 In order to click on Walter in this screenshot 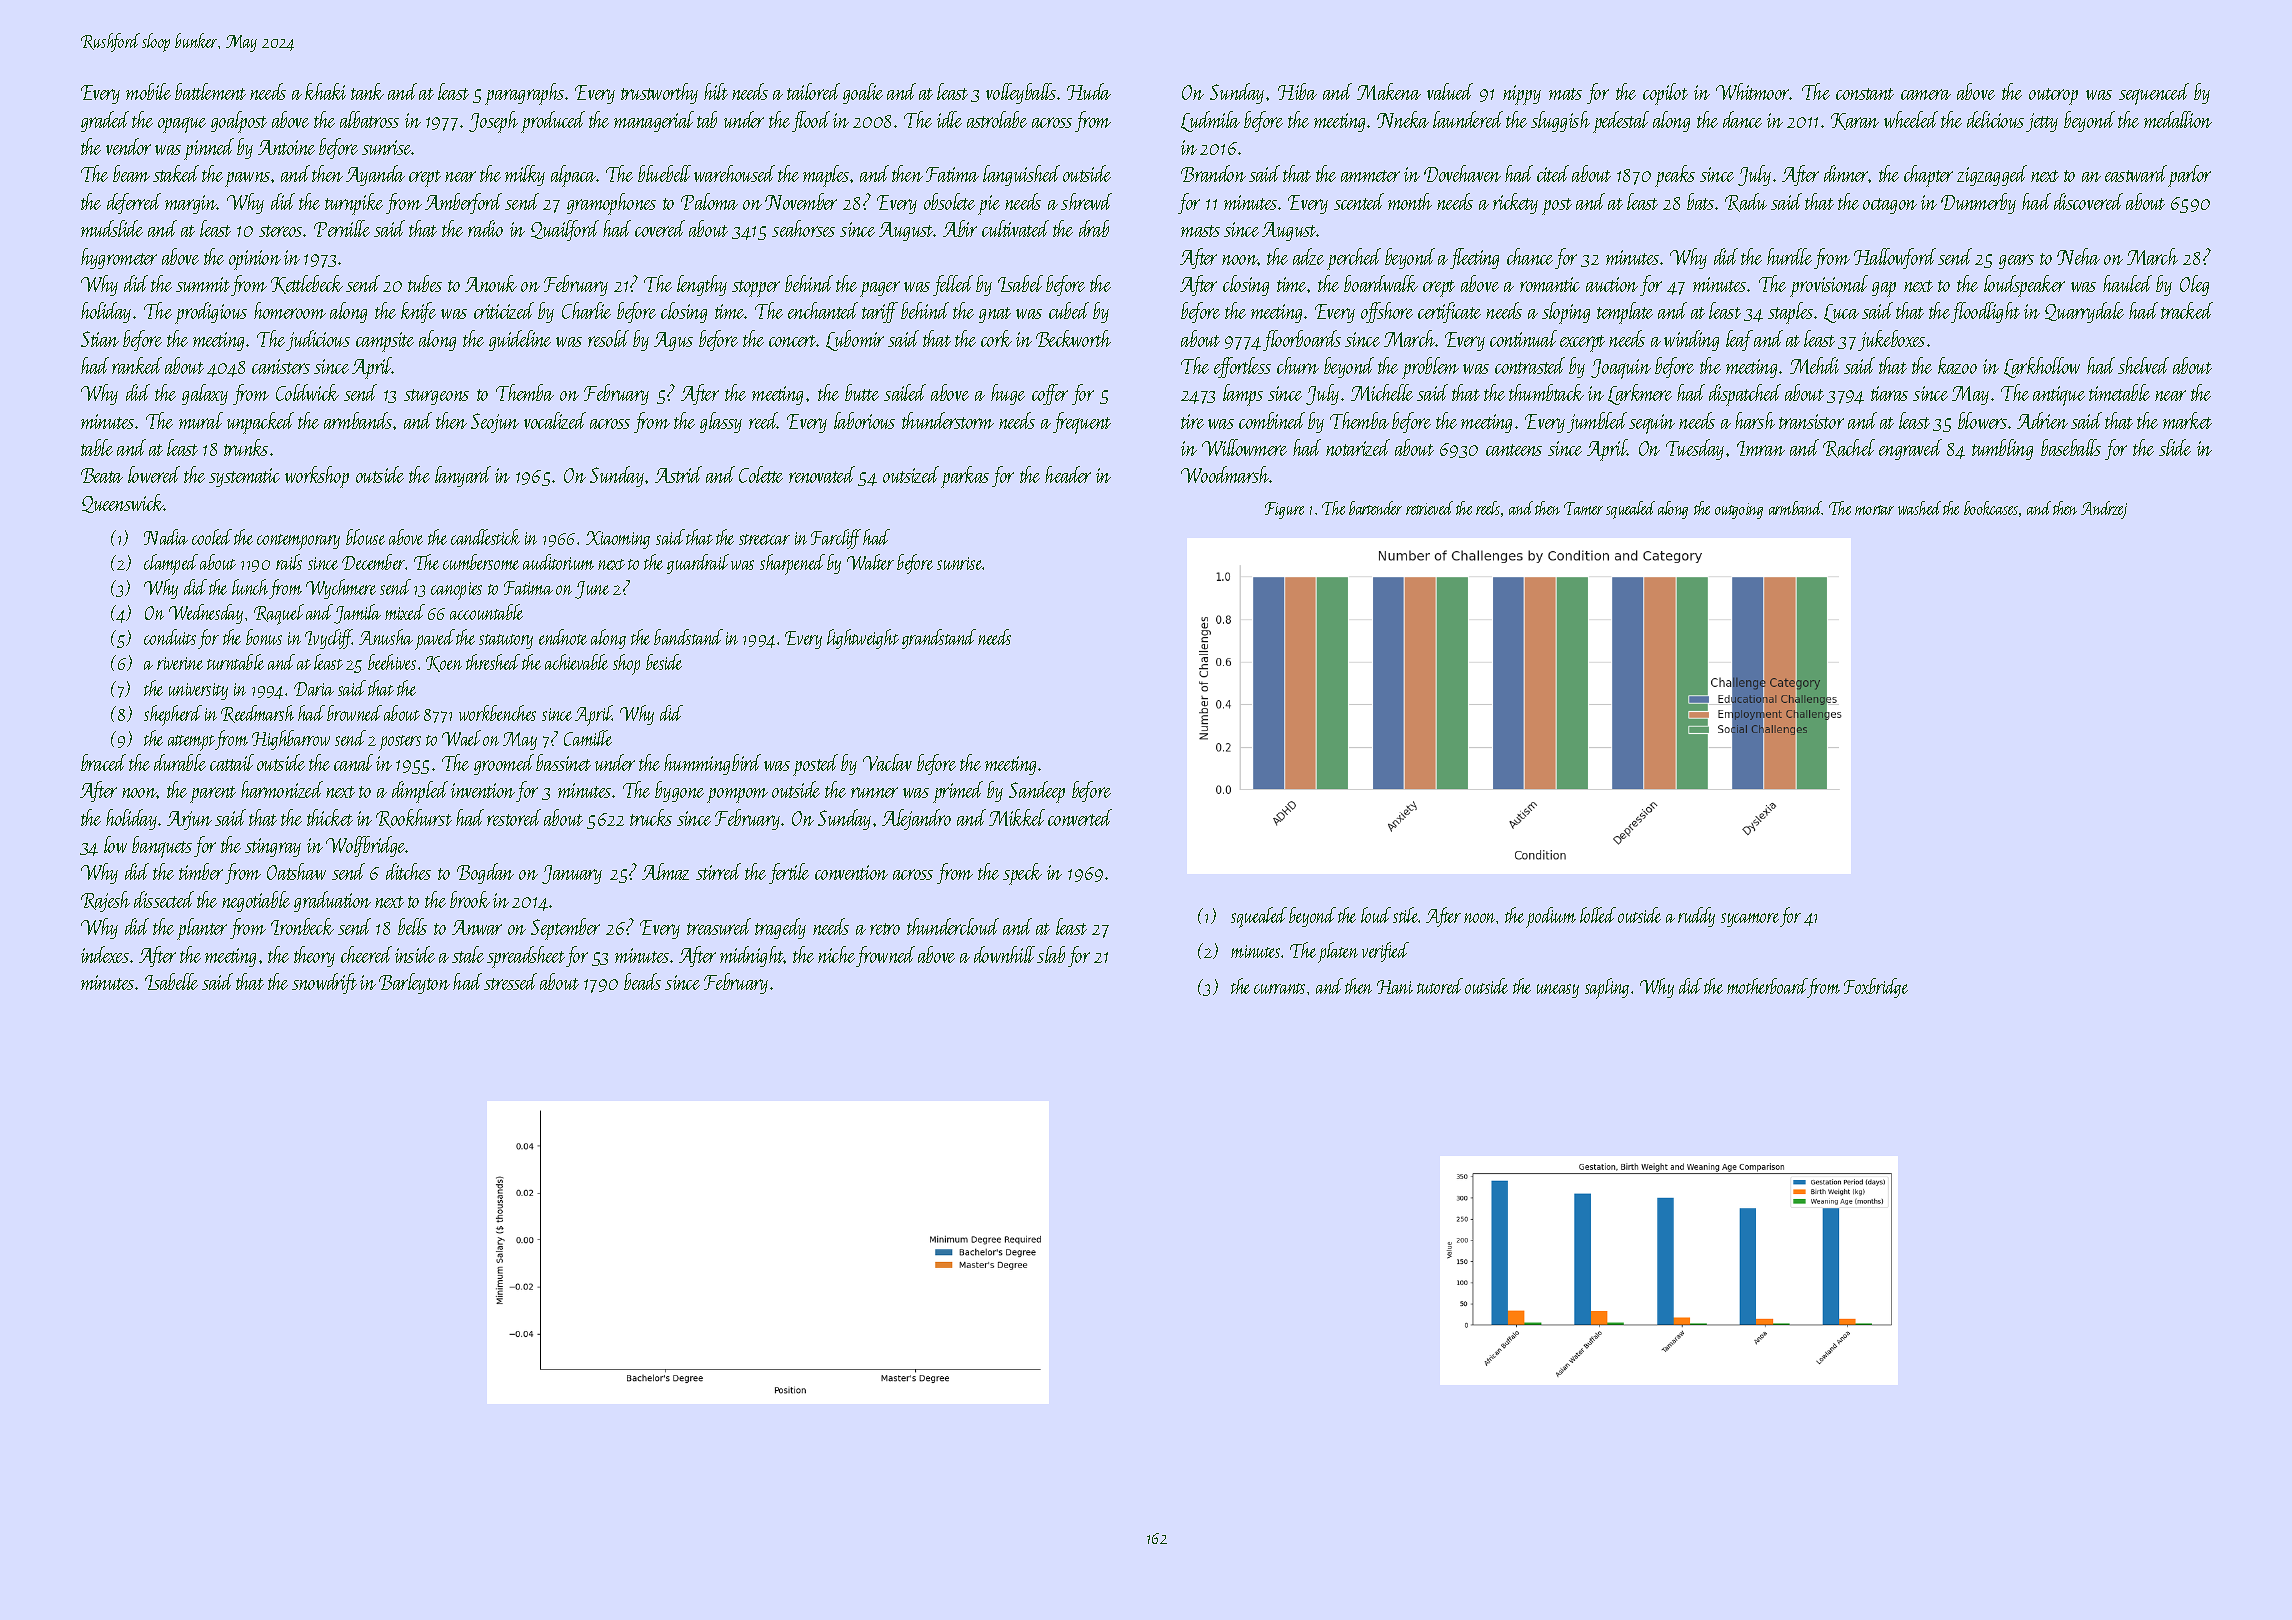, I will do `click(870, 562)`.
